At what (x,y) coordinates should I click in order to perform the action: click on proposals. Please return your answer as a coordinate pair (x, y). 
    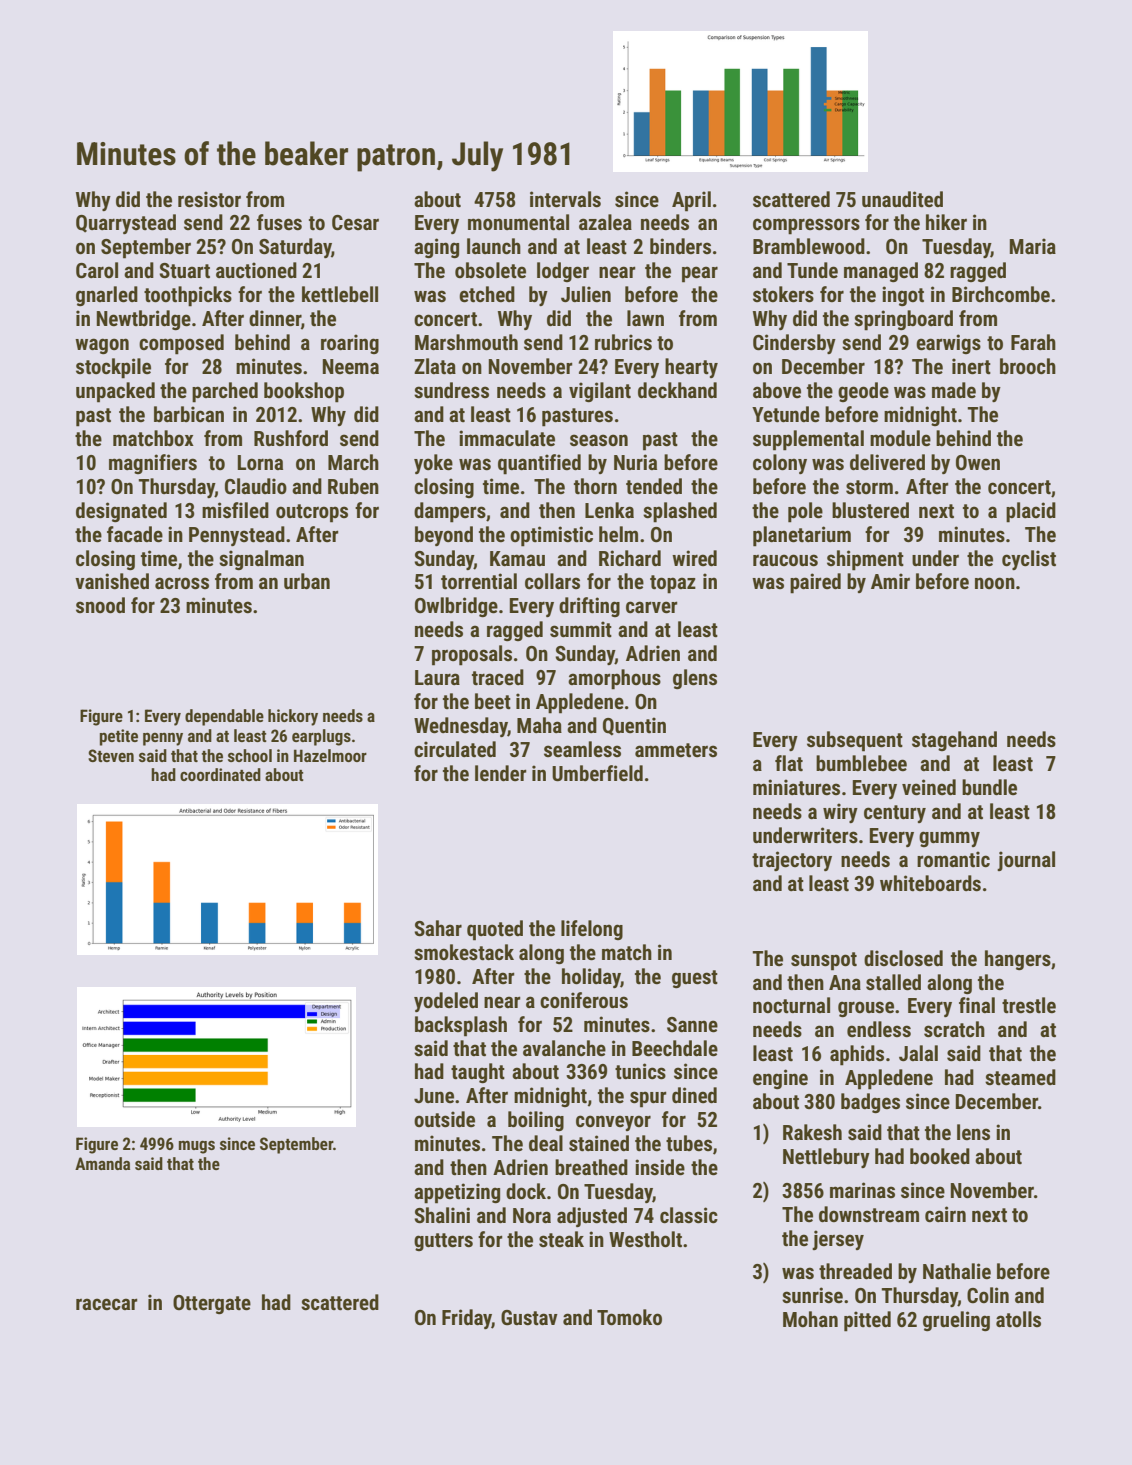
    Looking at the image, I should click on (472, 655).
